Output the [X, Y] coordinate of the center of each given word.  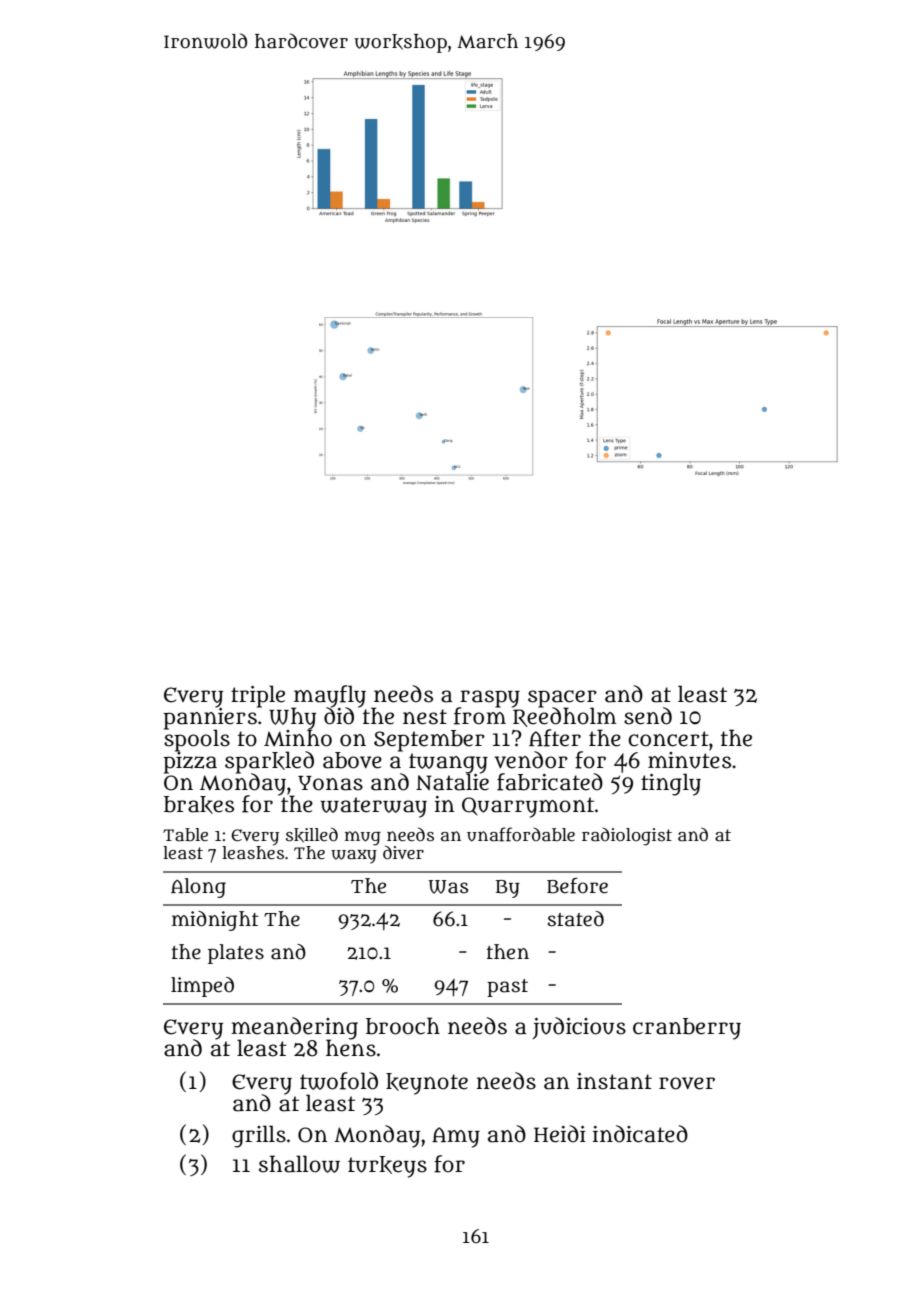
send [648, 716]
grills [259, 1136]
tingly [671, 784]
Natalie [452, 782]
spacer [562, 698]
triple [258, 696]
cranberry [687, 1029]
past [507, 988]
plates [236, 954]
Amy [456, 1137]
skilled [312, 835]
